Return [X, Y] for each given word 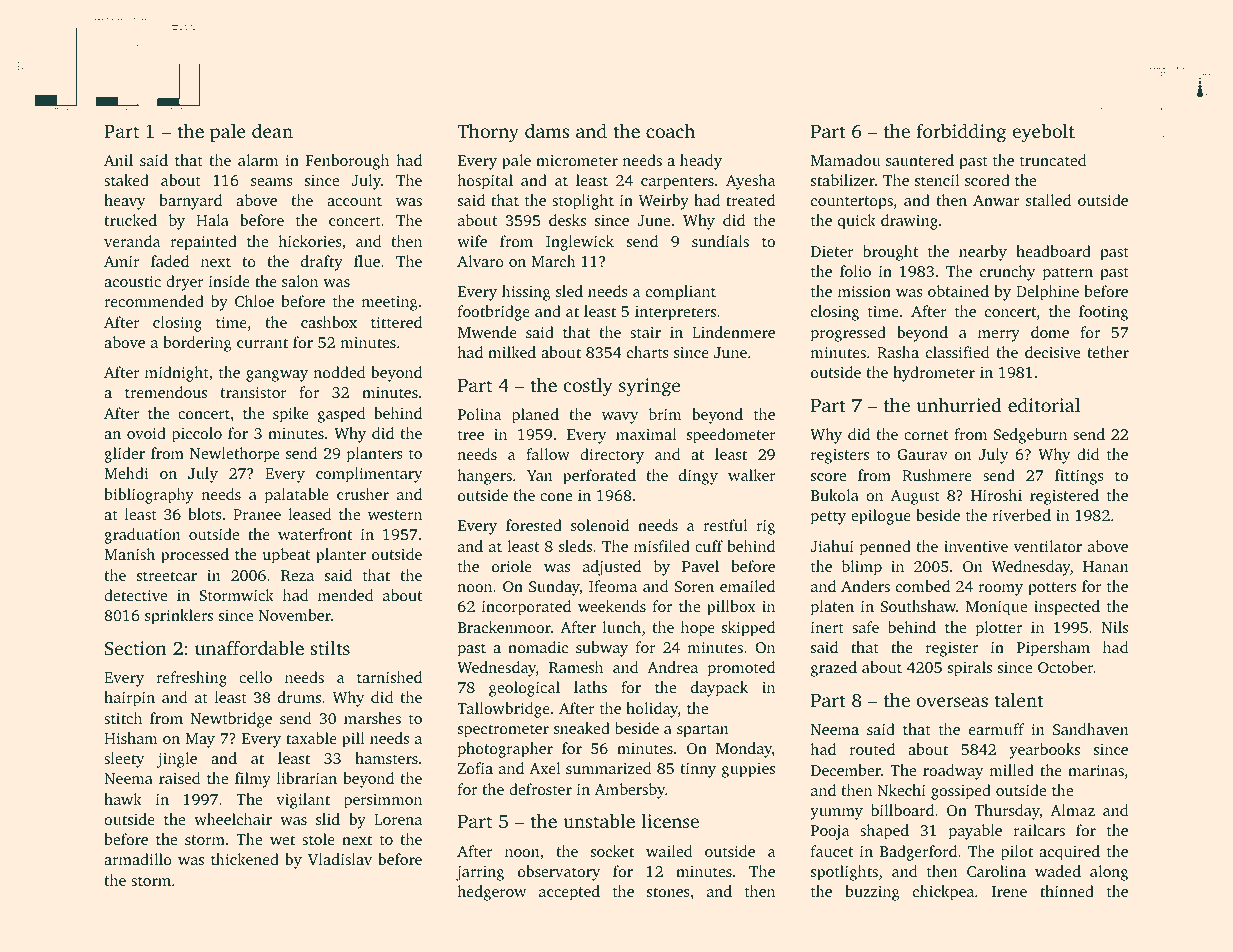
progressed [848, 334]
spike [291, 415]
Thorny [488, 133]
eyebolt [1043, 133]
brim [665, 414]
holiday [652, 710]
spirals [970, 669]
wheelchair [233, 819]
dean [272, 131]
